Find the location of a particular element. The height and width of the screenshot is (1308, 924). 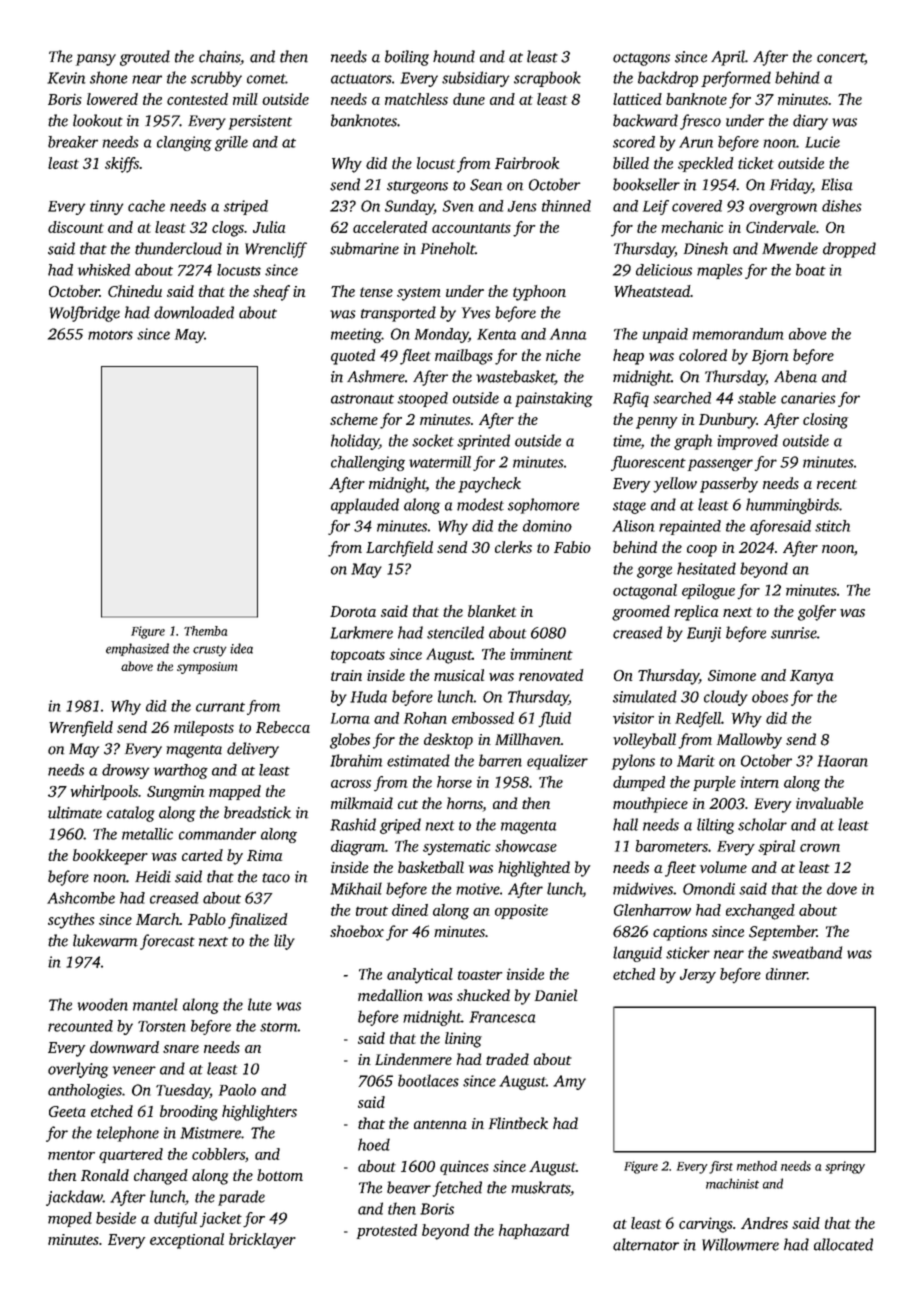

alternator is located at coordinates (646, 1244).
